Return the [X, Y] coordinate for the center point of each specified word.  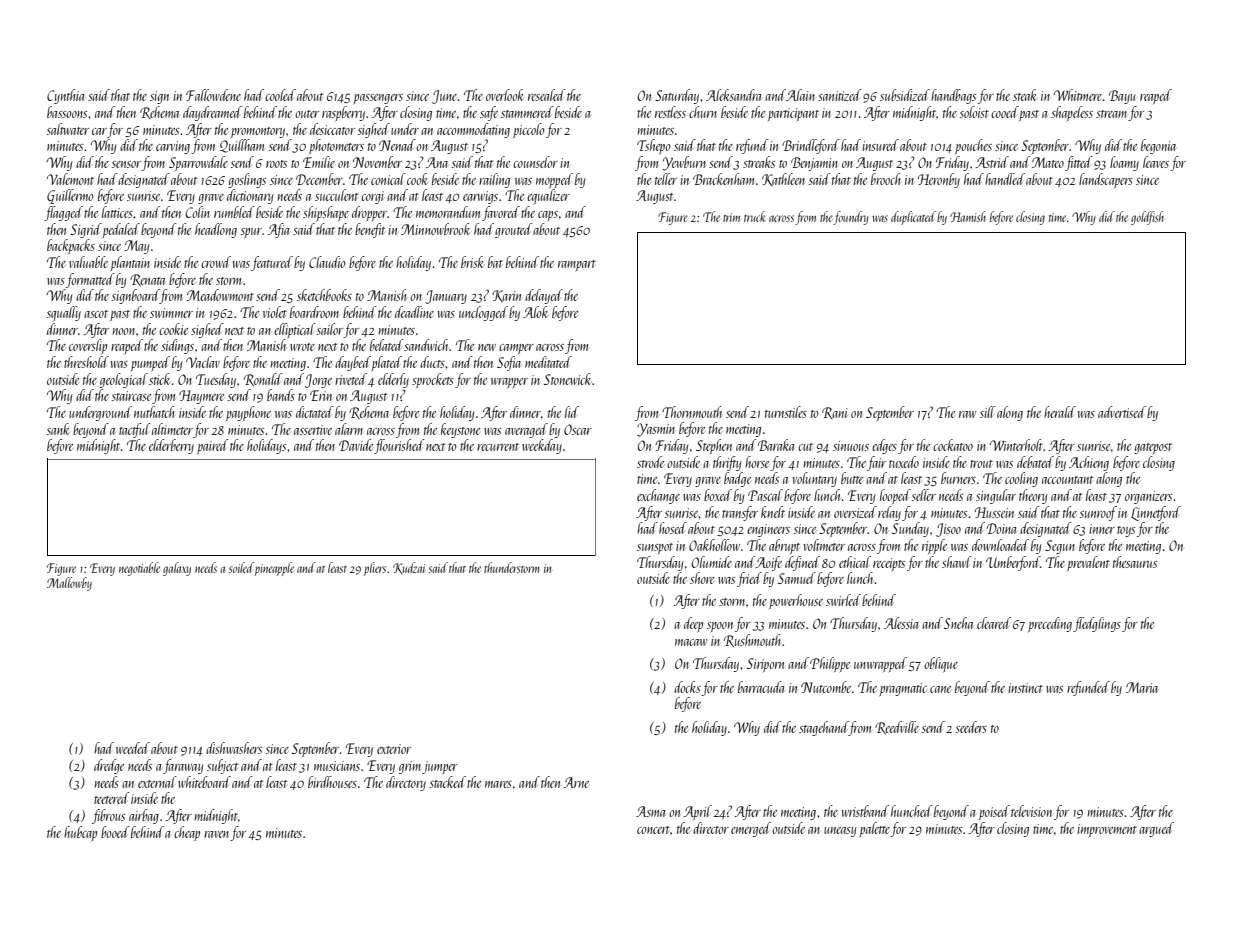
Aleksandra [733, 95]
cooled [280, 95]
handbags [953, 96]
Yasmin [656, 430]
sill [987, 412]
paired [213, 446]
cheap [187, 833]
